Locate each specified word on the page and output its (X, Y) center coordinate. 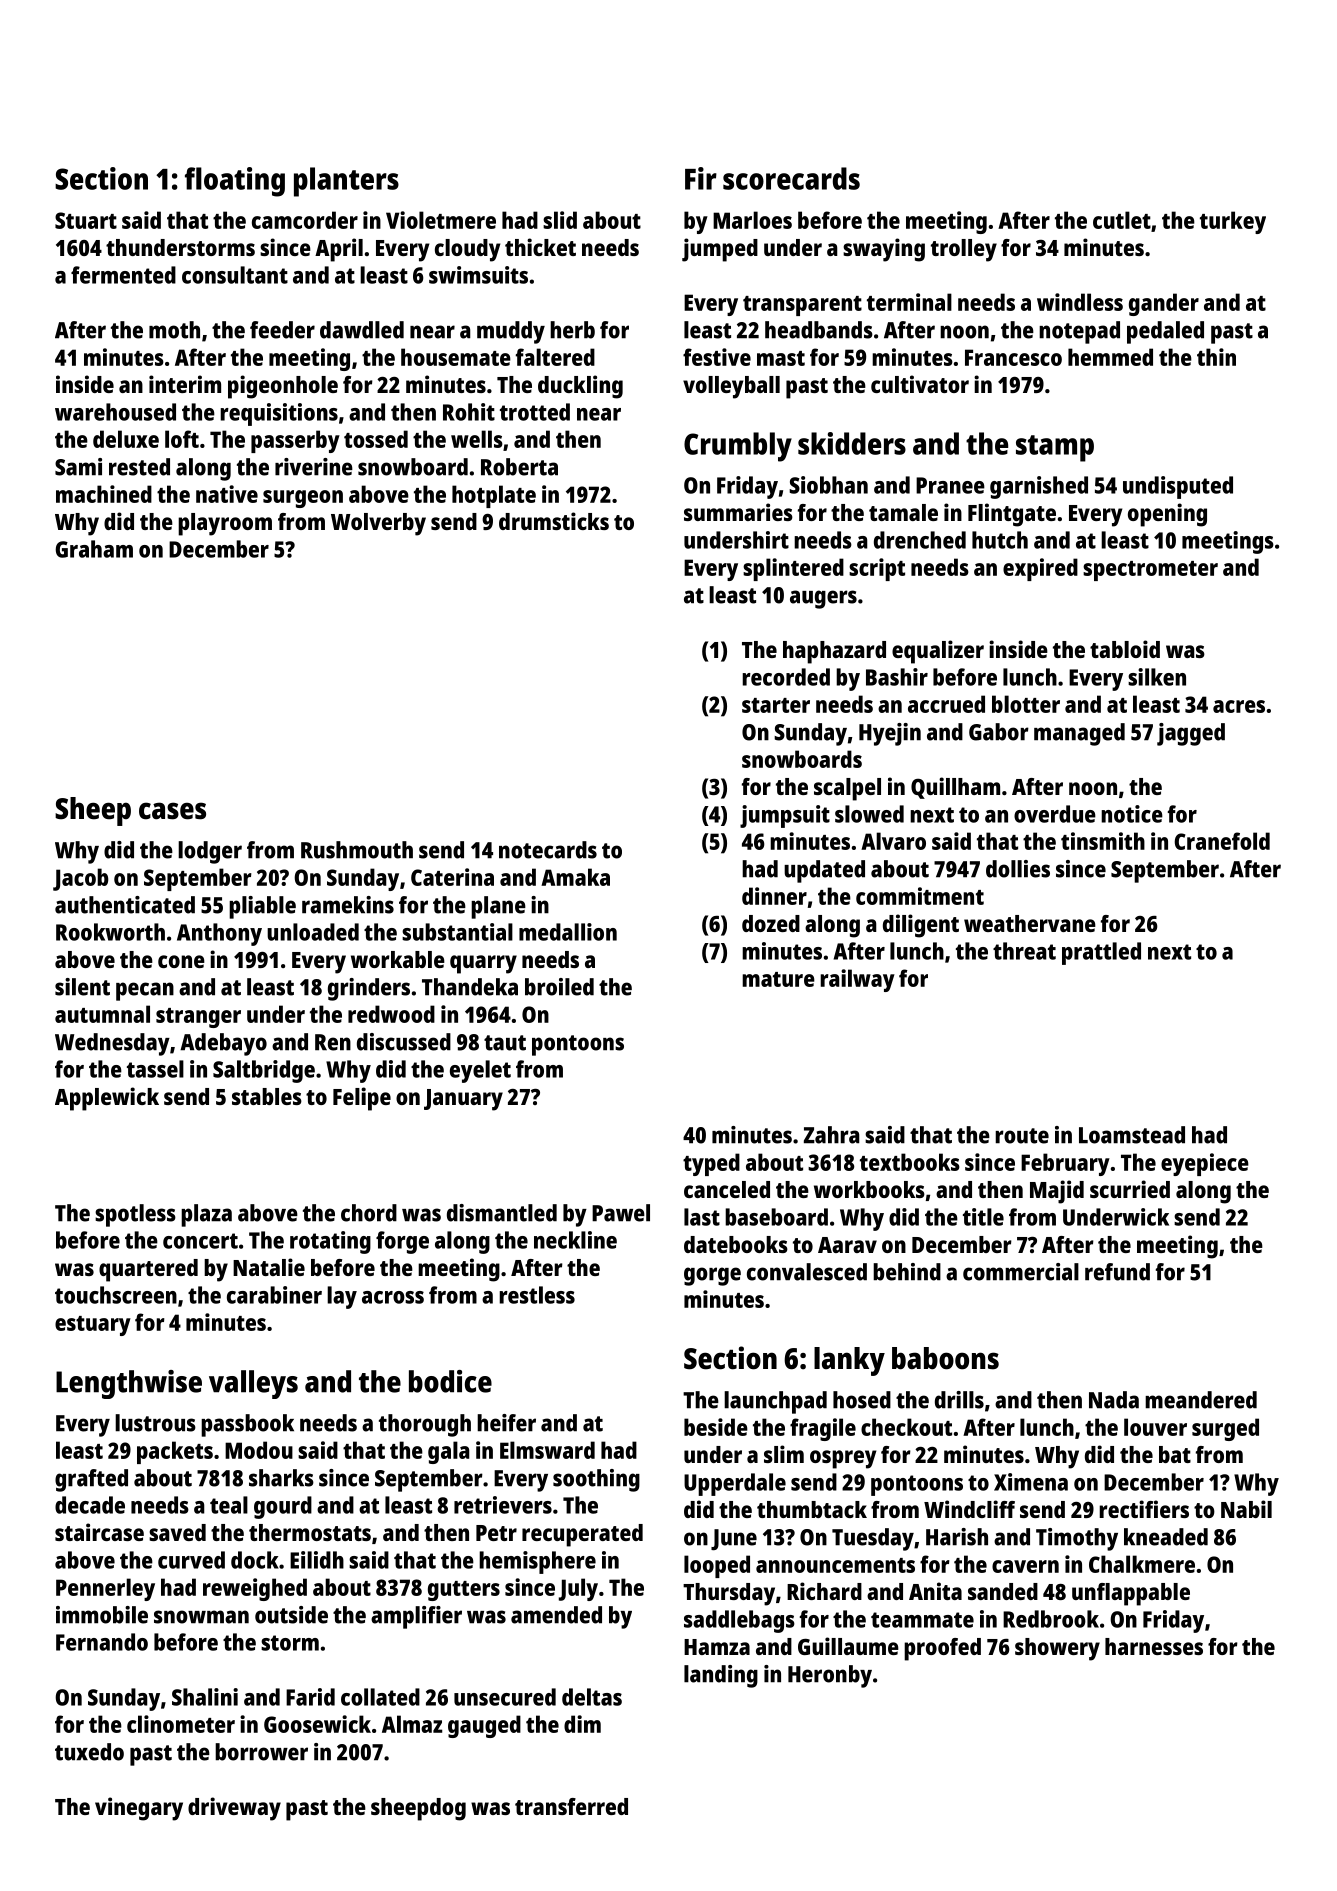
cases (172, 811)
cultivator (920, 384)
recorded (786, 677)
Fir (701, 178)
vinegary (139, 1809)
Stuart (86, 220)
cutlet (1122, 220)
